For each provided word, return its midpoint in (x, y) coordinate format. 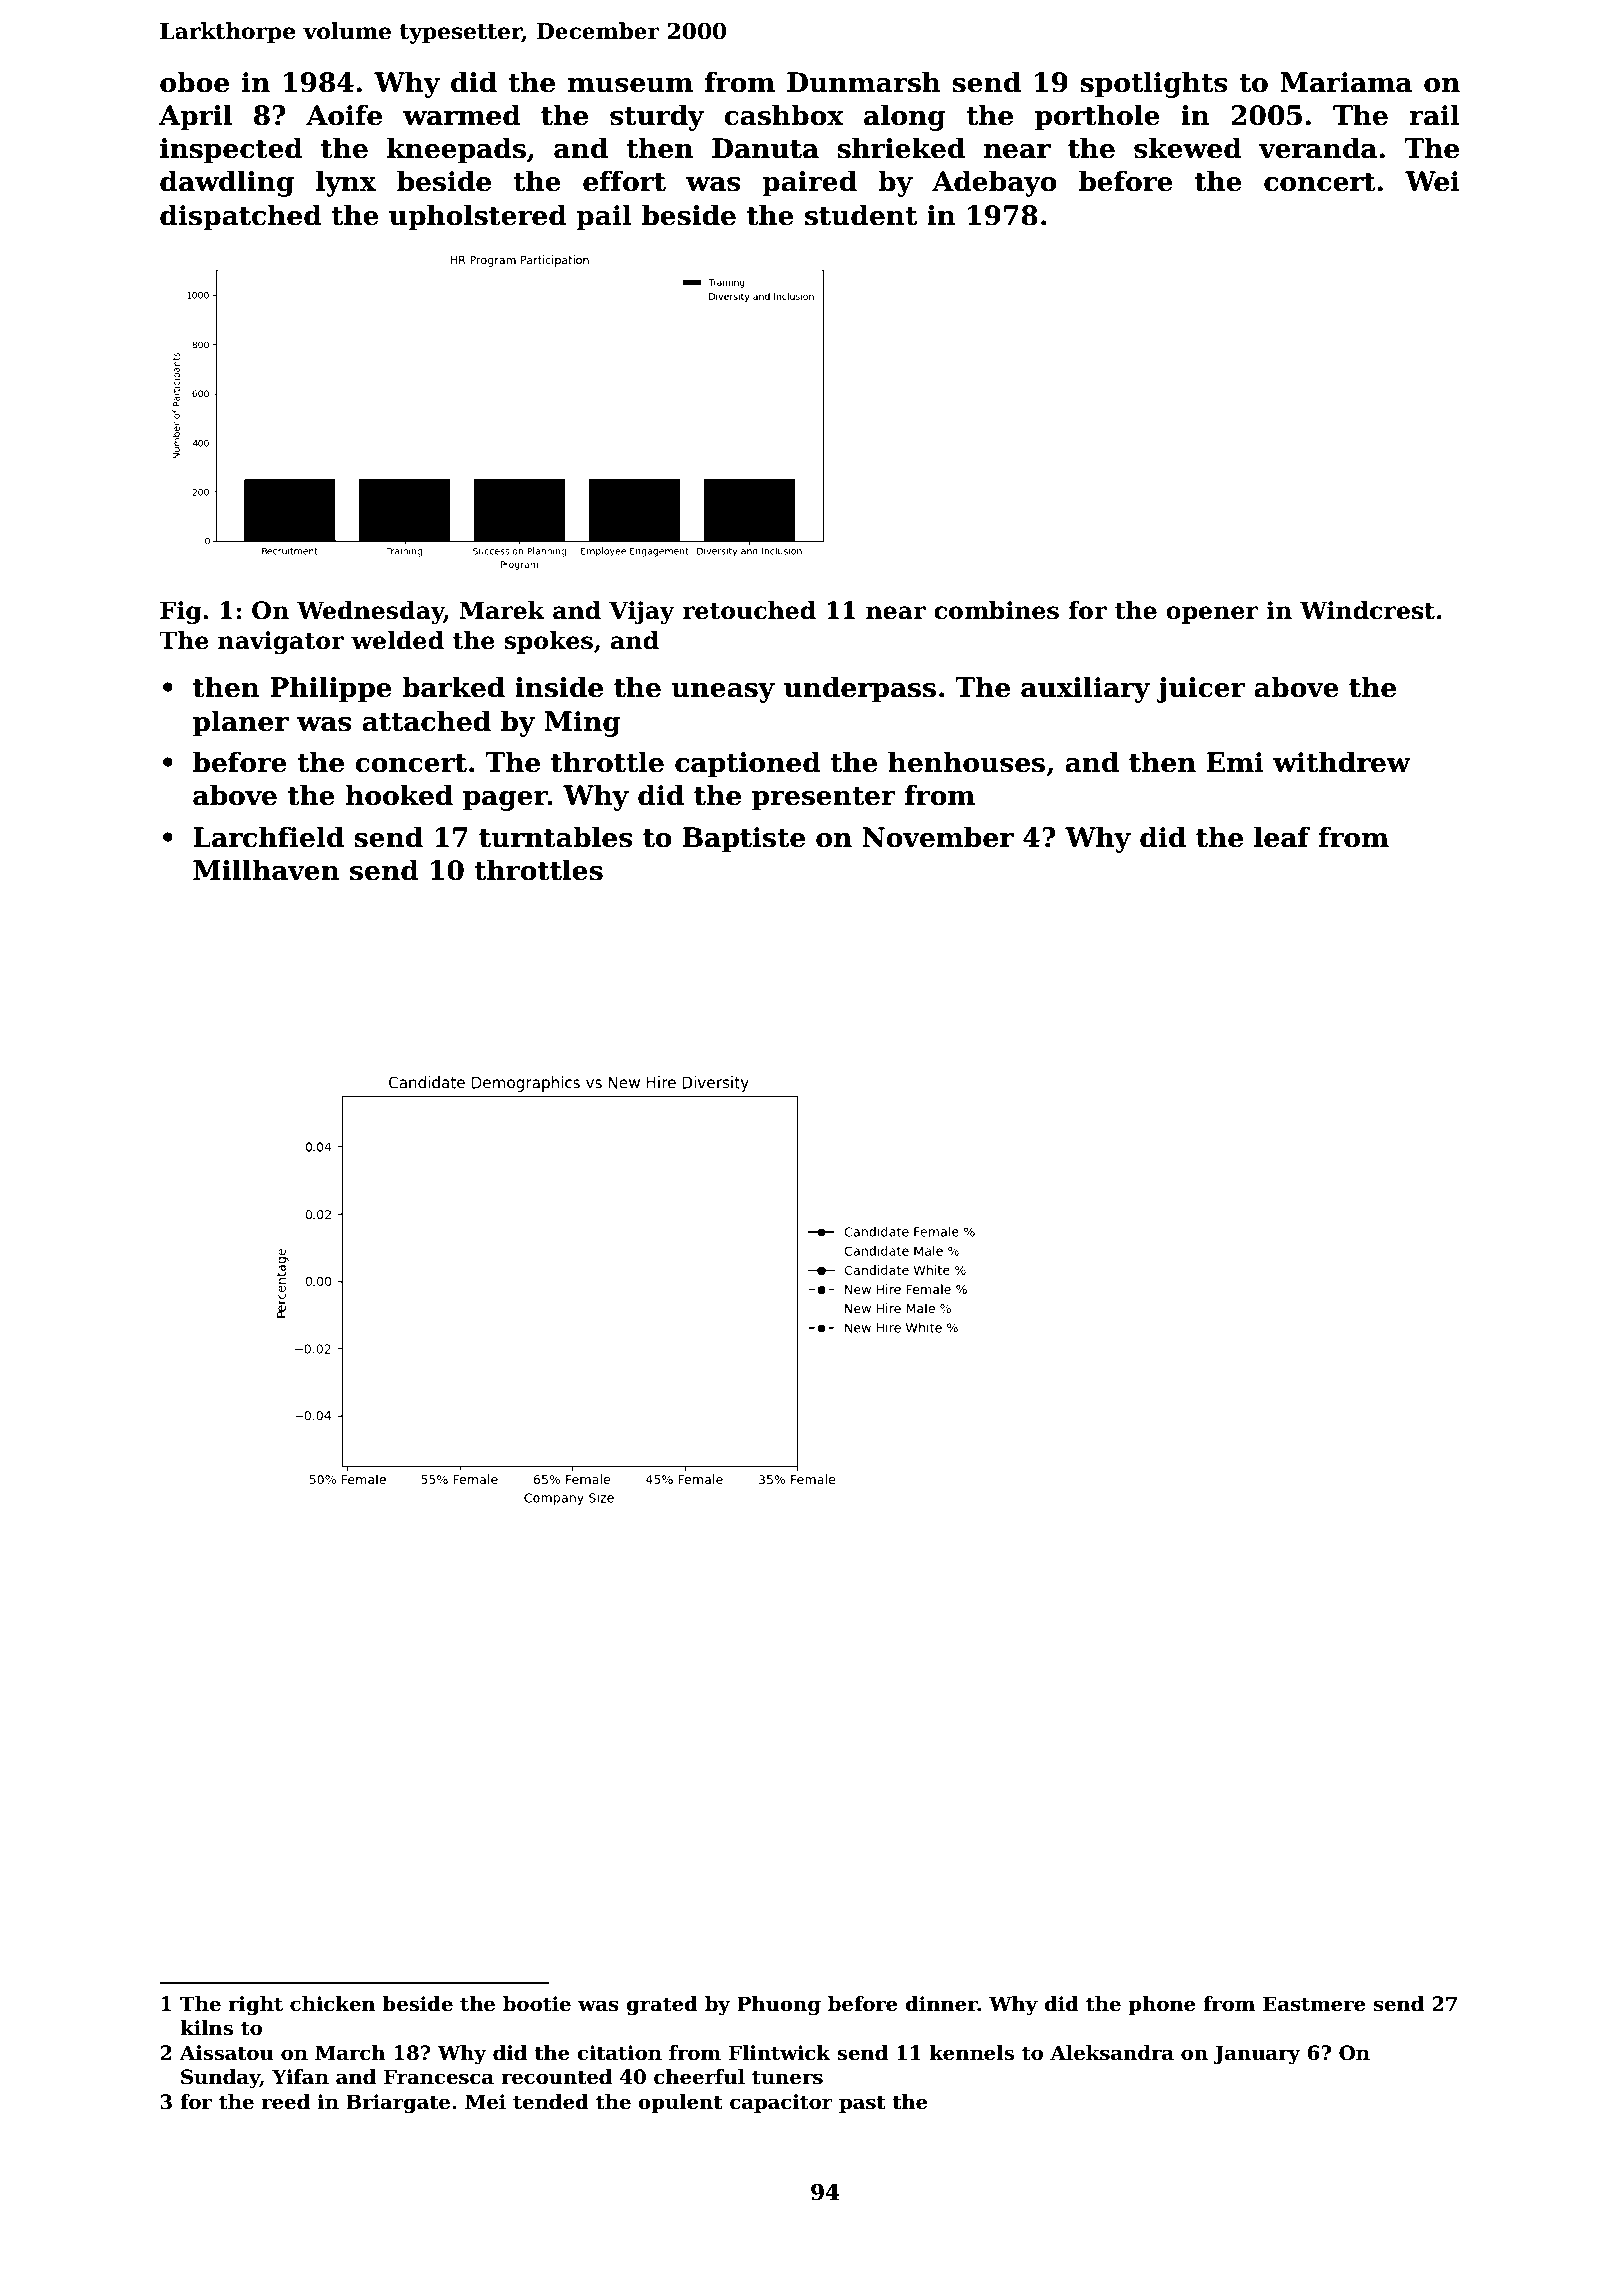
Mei (485, 2102)
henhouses (966, 762)
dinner (941, 2004)
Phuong (779, 2006)
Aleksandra (1112, 2053)
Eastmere (1314, 2004)
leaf (1282, 837)
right (255, 2006)
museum (630, 85)
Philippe (331, 689)
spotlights (1153, 84)
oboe (194, 82)
